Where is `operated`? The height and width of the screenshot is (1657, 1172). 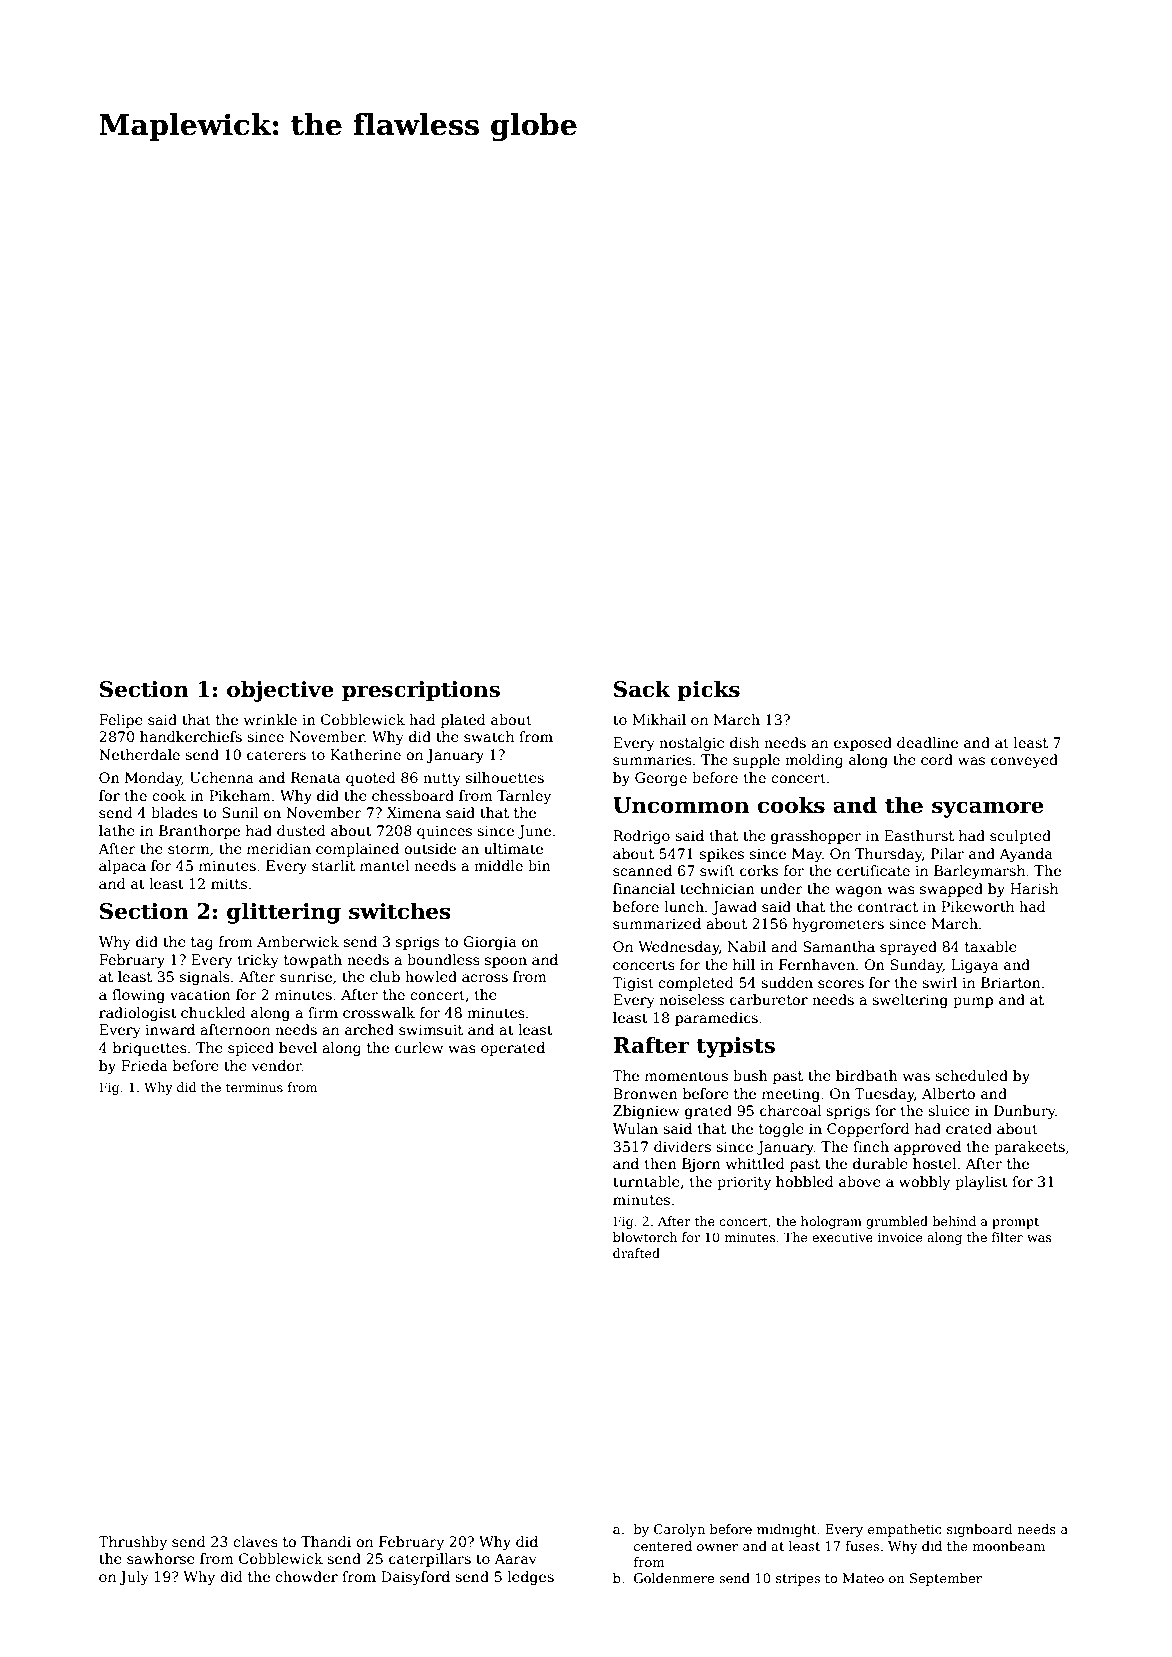 operated is located at coordinates (513, 1049).
